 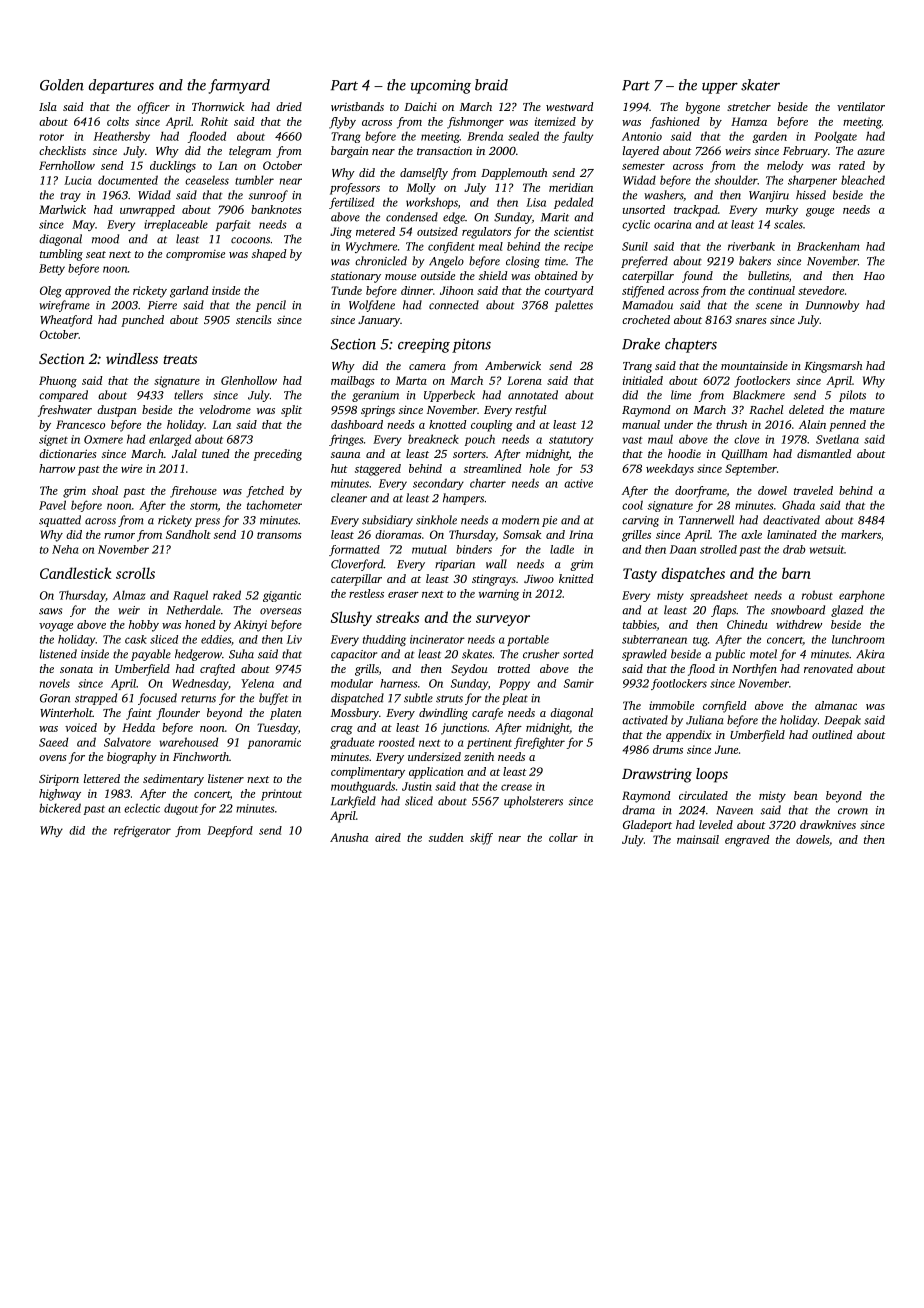 What do you see at coordinates (399, 683) in the image?
I see `harness` at bounding box center [399, 683].
